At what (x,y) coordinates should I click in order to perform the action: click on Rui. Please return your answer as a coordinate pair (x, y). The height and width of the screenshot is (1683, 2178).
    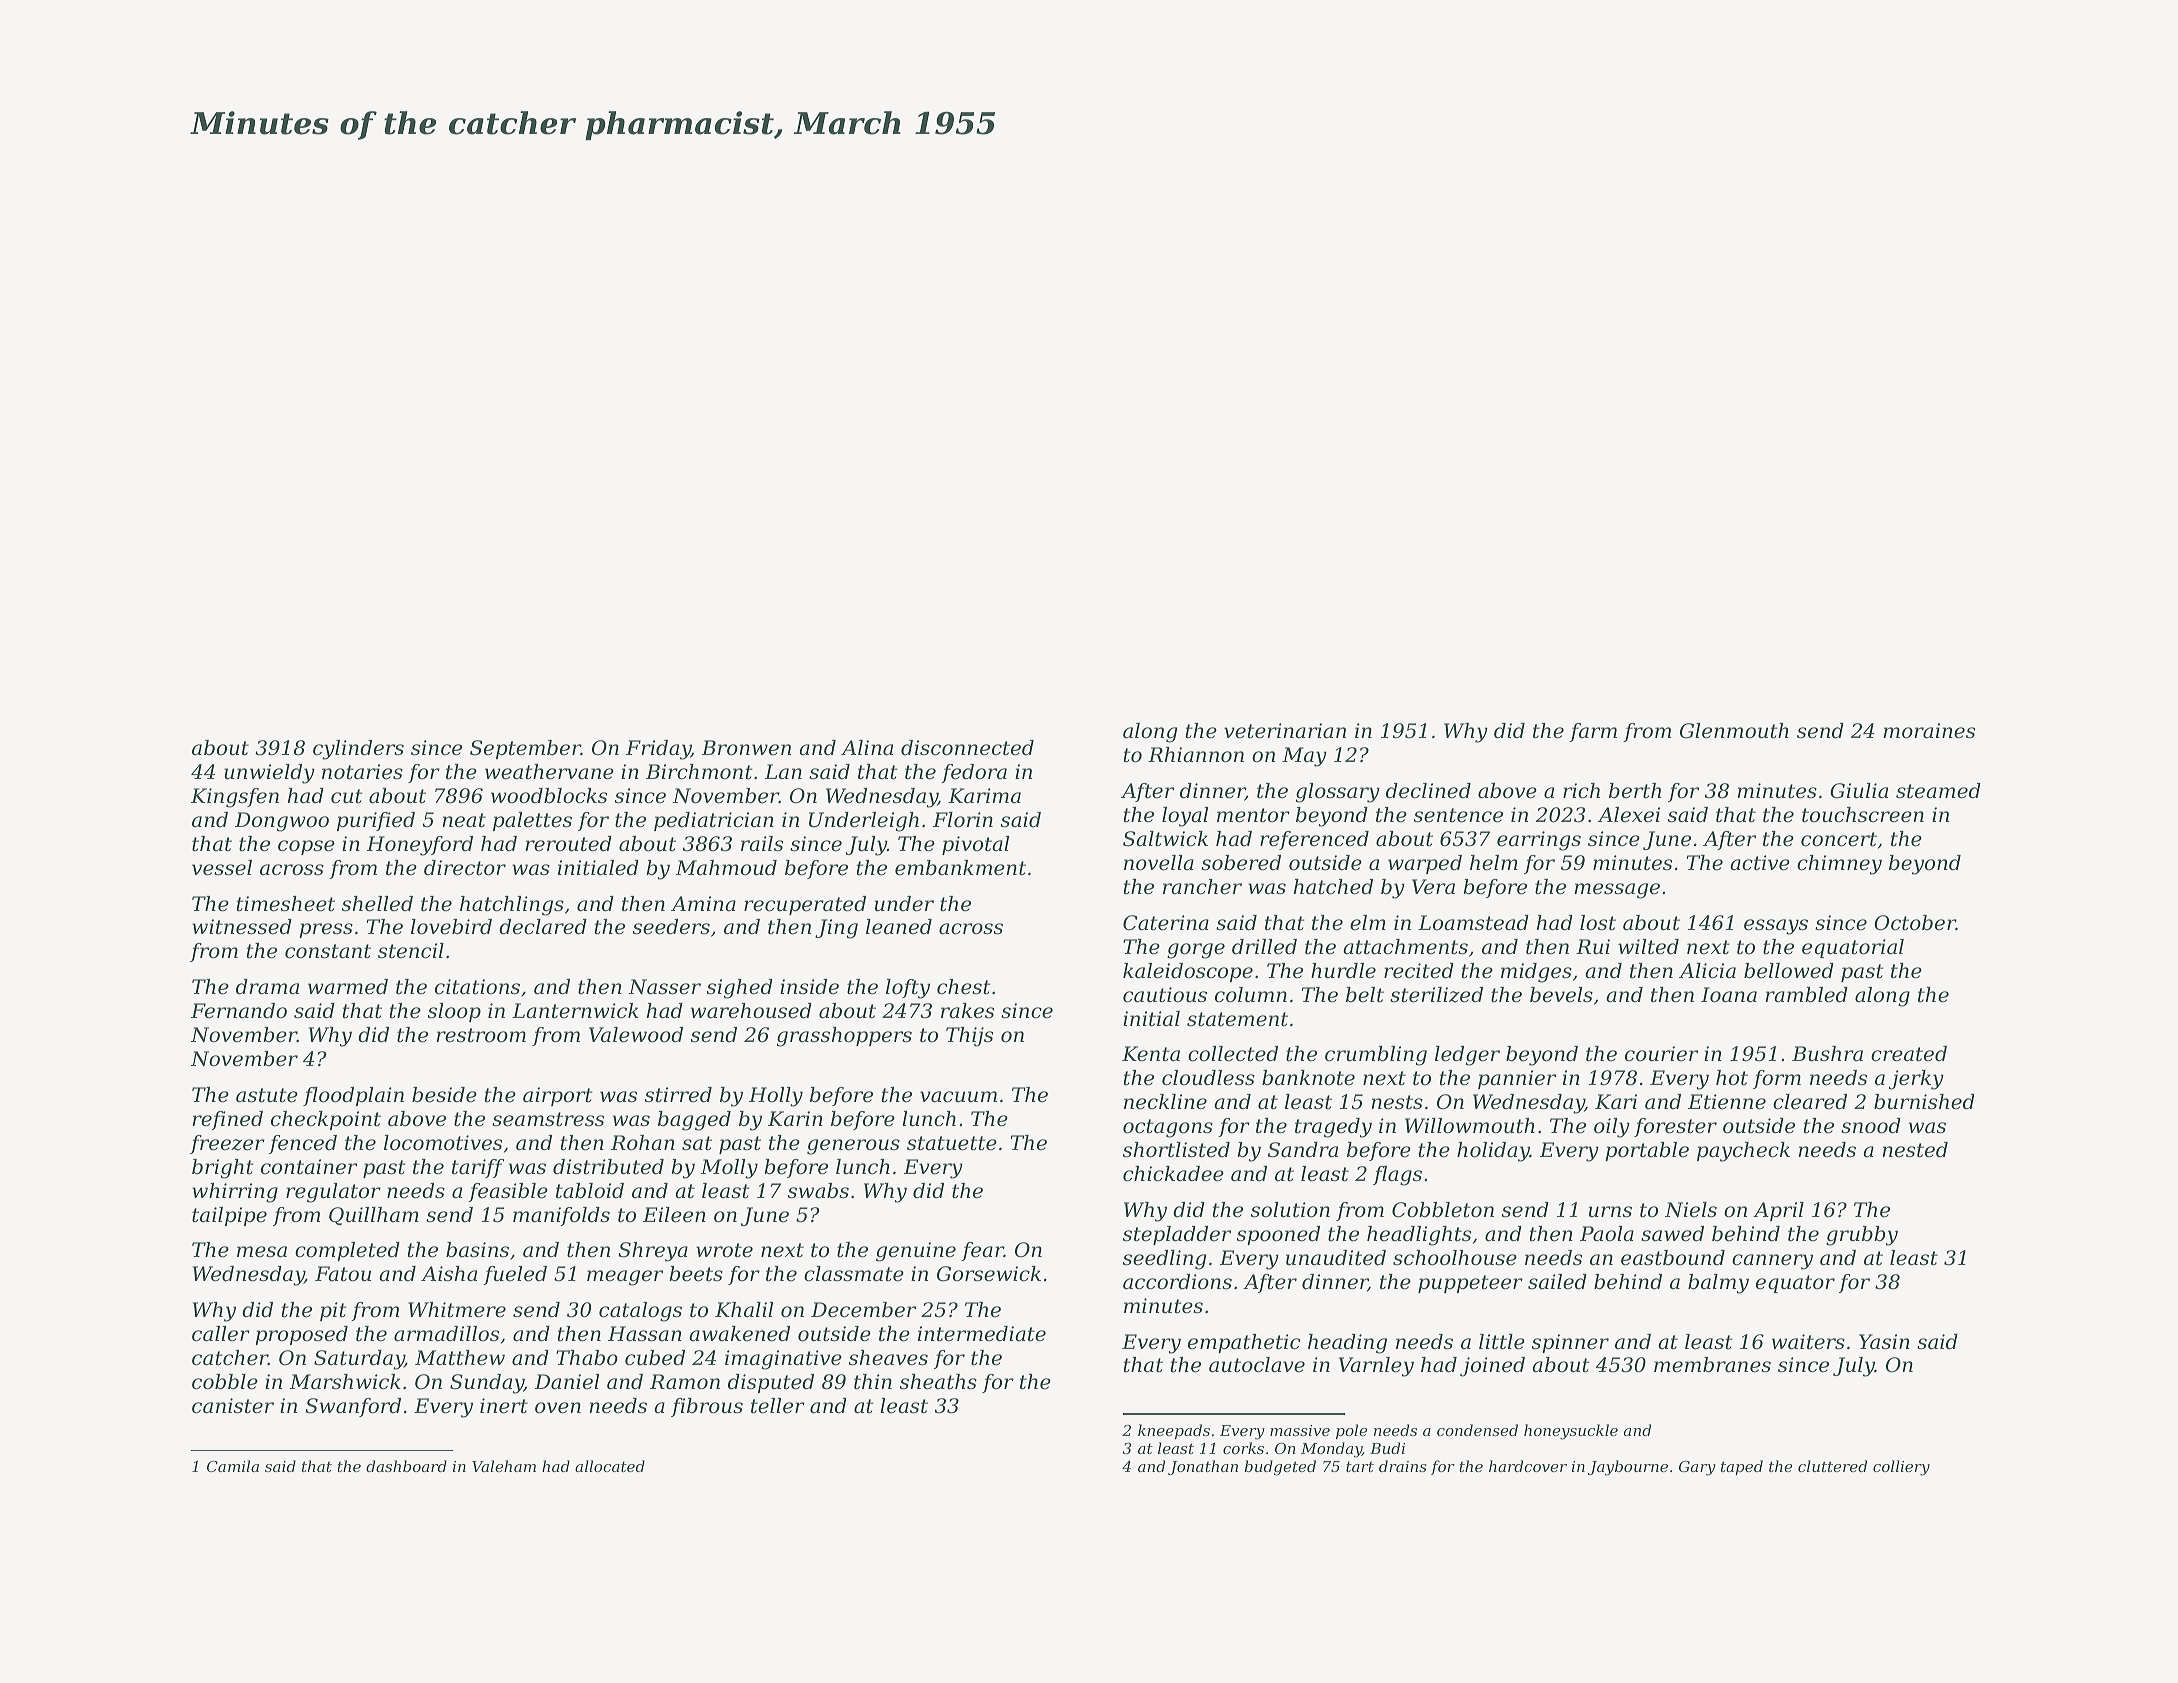
    Looking at the image, I should click on (1593, 946).
